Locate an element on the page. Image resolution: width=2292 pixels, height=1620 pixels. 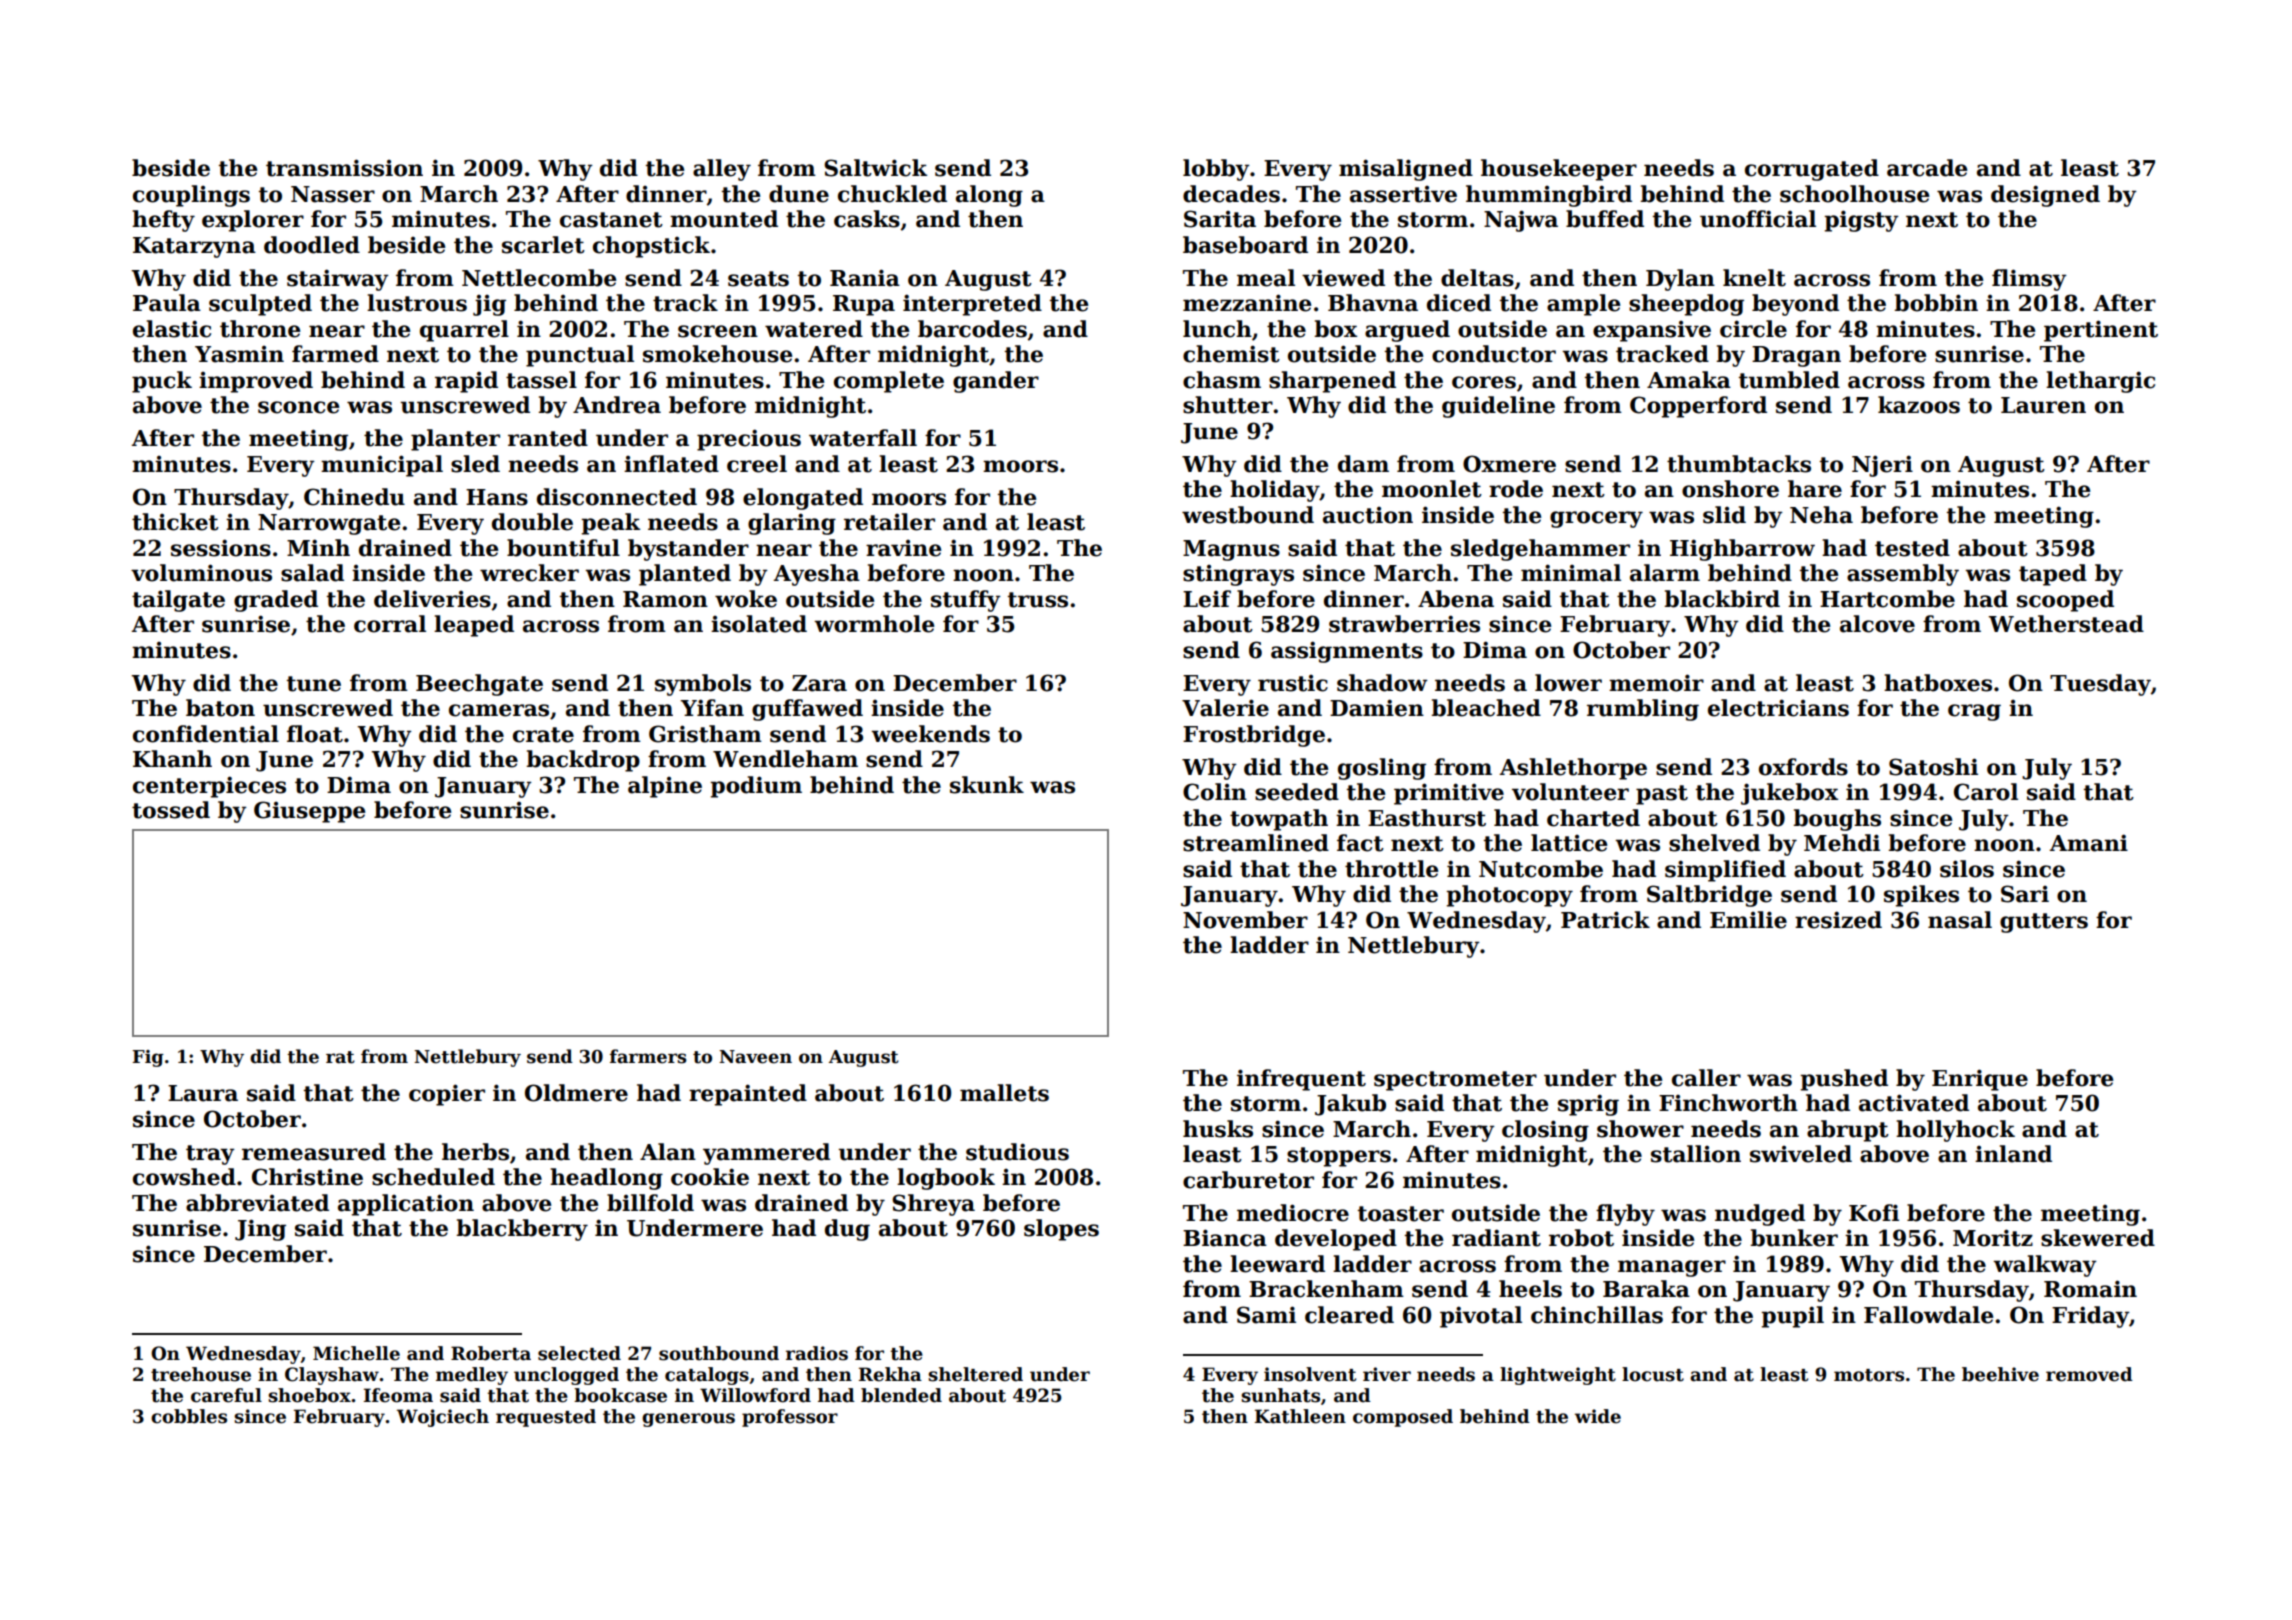
arcade is located at coordinates (1927, 168).
